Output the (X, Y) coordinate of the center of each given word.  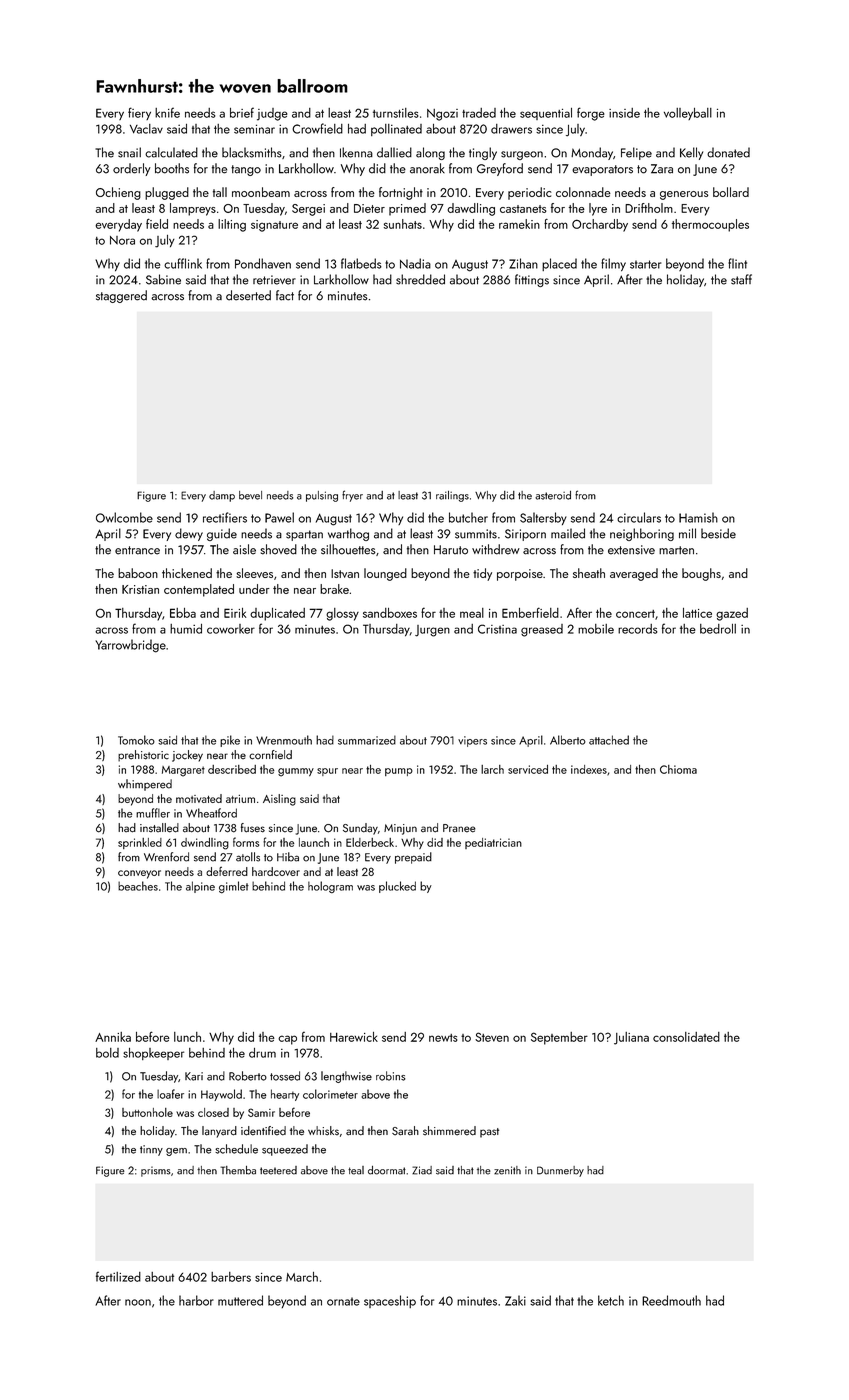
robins (391, 1076)
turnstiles (396, 113)
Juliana (631, 1038)
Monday (592, 153)
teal (356, 1170)
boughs (701, 574)
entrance (137, 550)
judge (272, 114)
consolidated (686, 1037)
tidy (482, 574)
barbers (231, 1277)
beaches (138, 886)
